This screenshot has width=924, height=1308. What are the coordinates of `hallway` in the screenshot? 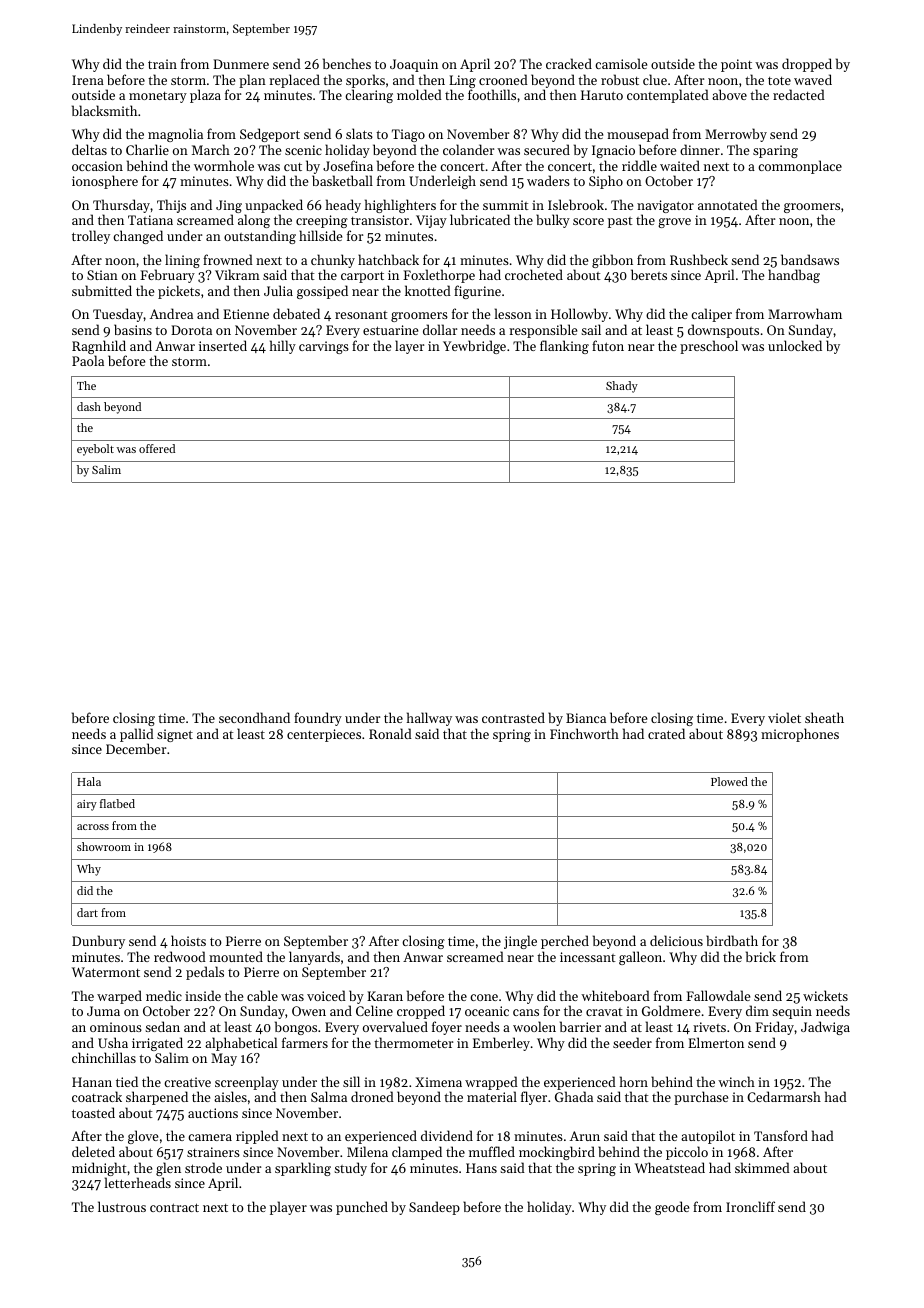 It's located at (429, 719).
